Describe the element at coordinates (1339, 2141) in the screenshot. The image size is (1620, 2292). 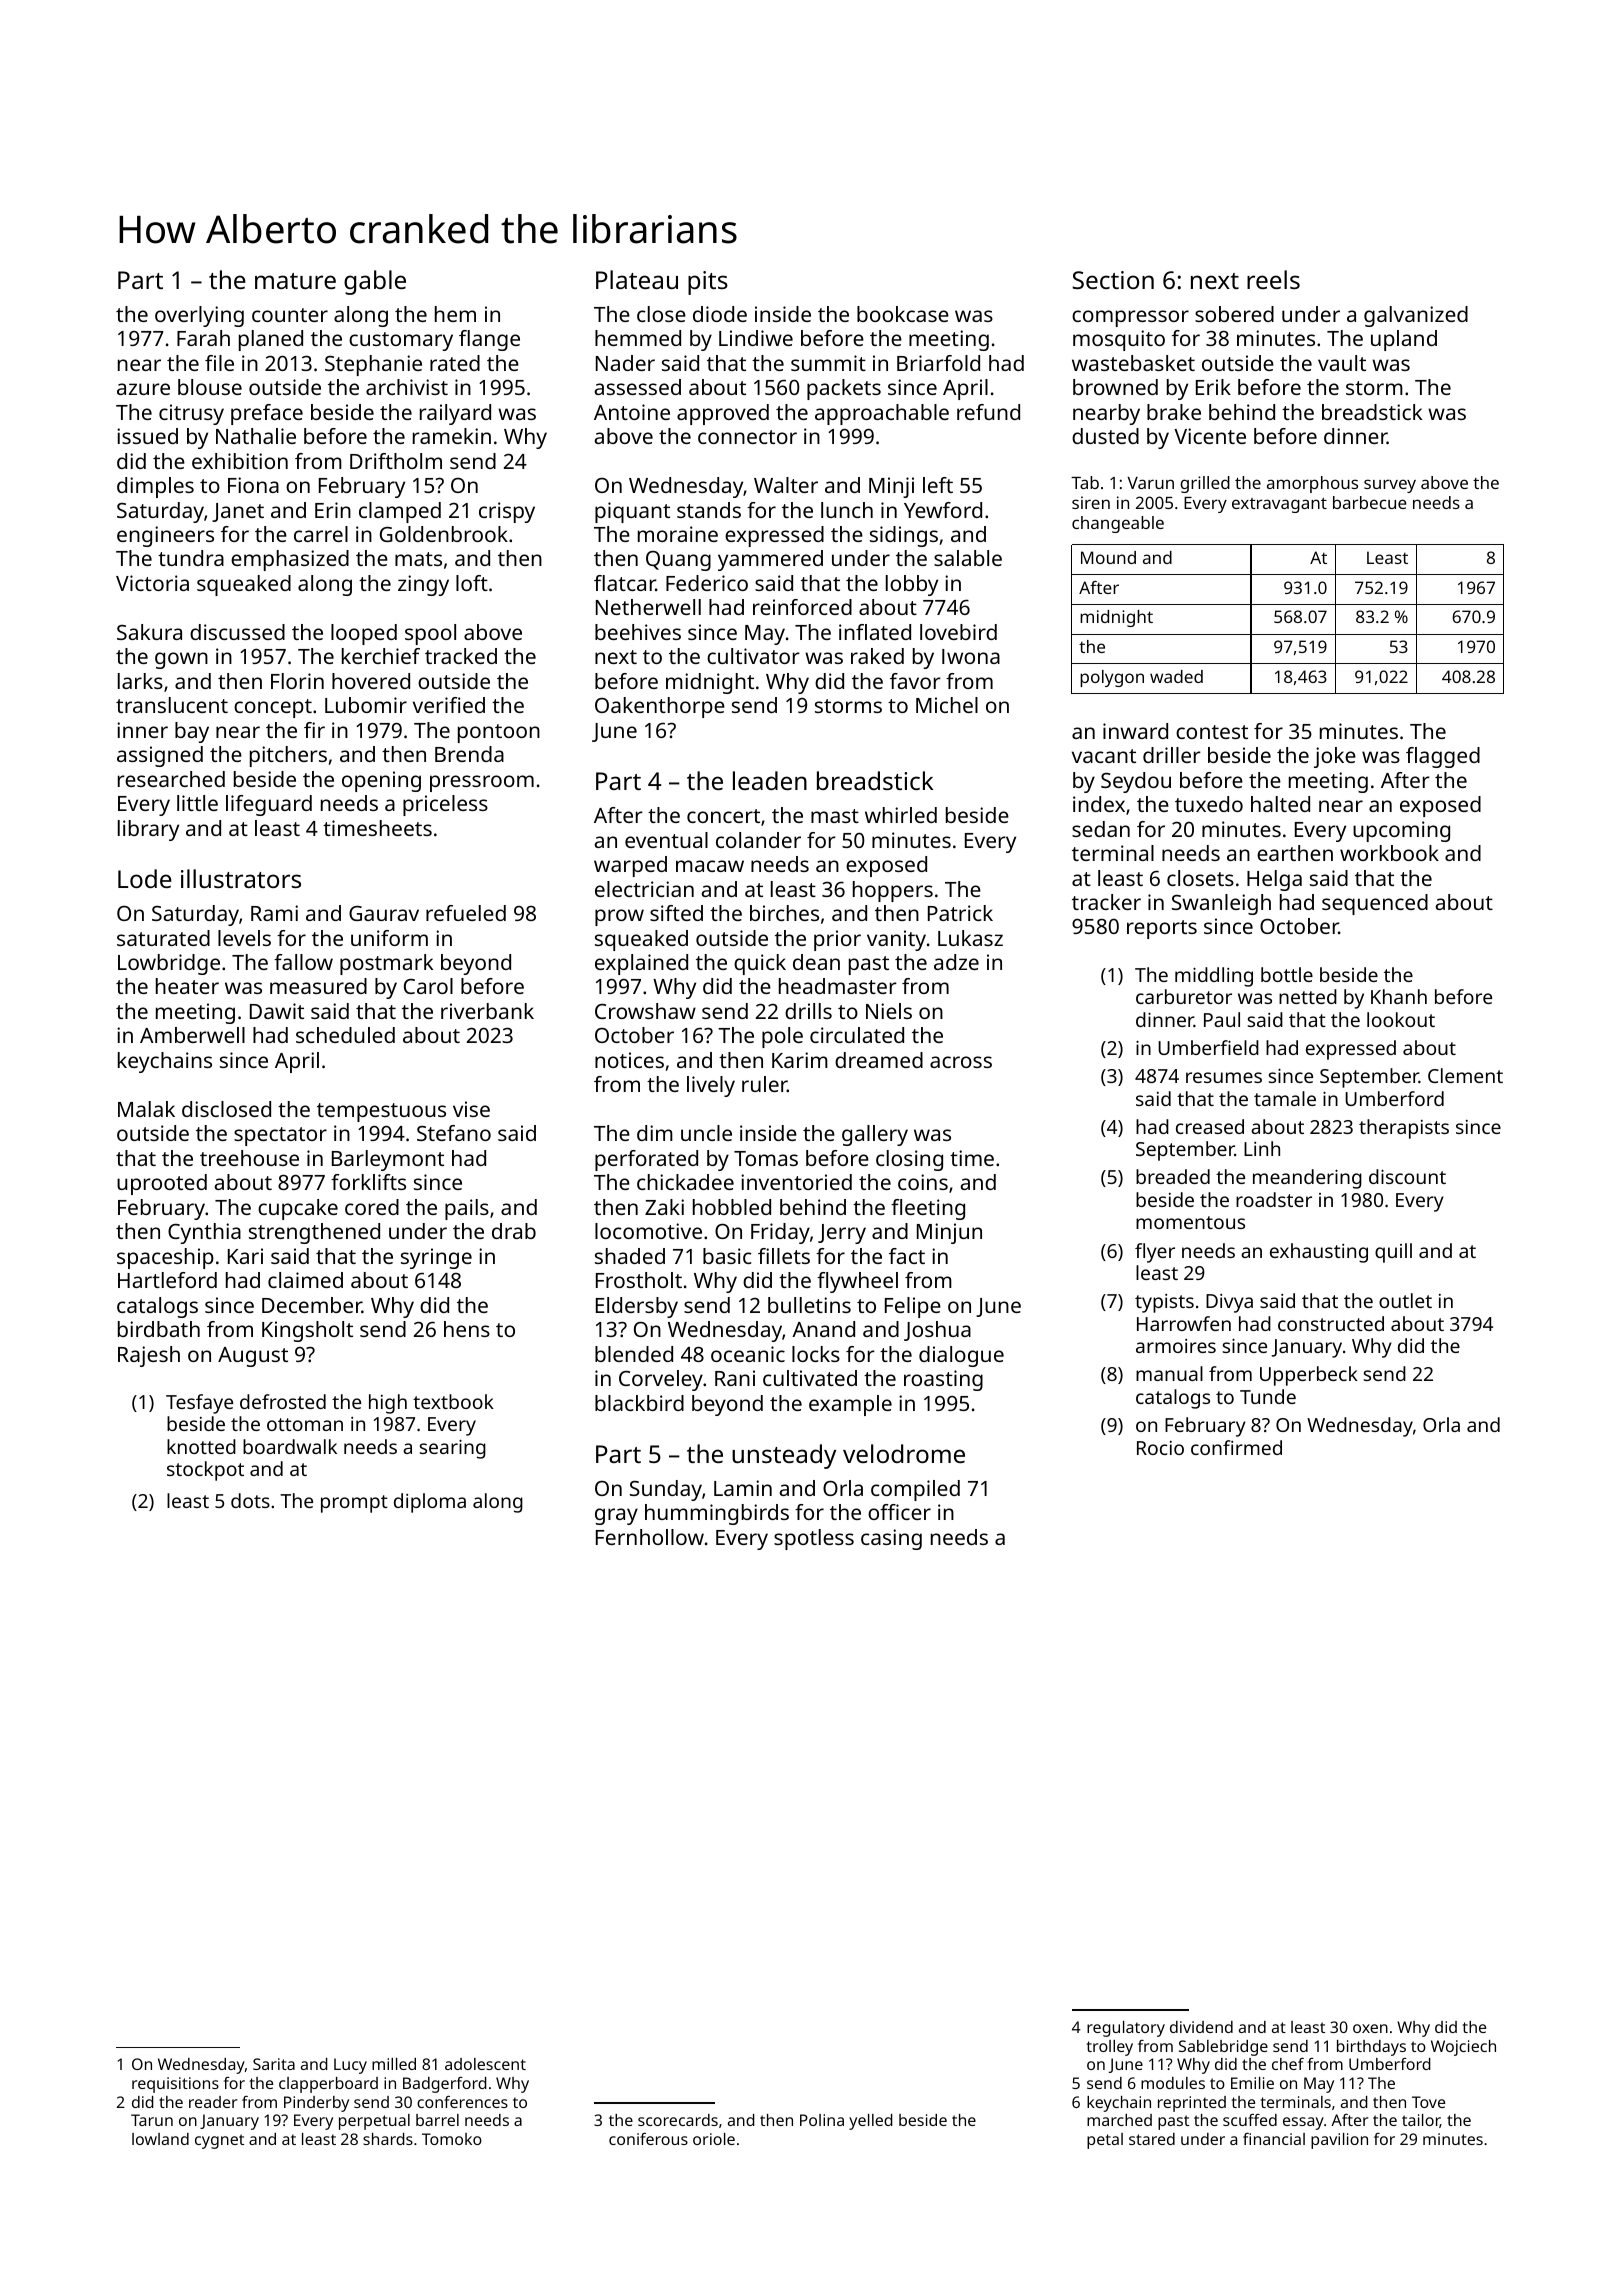
I see `pavilion` at that location.
